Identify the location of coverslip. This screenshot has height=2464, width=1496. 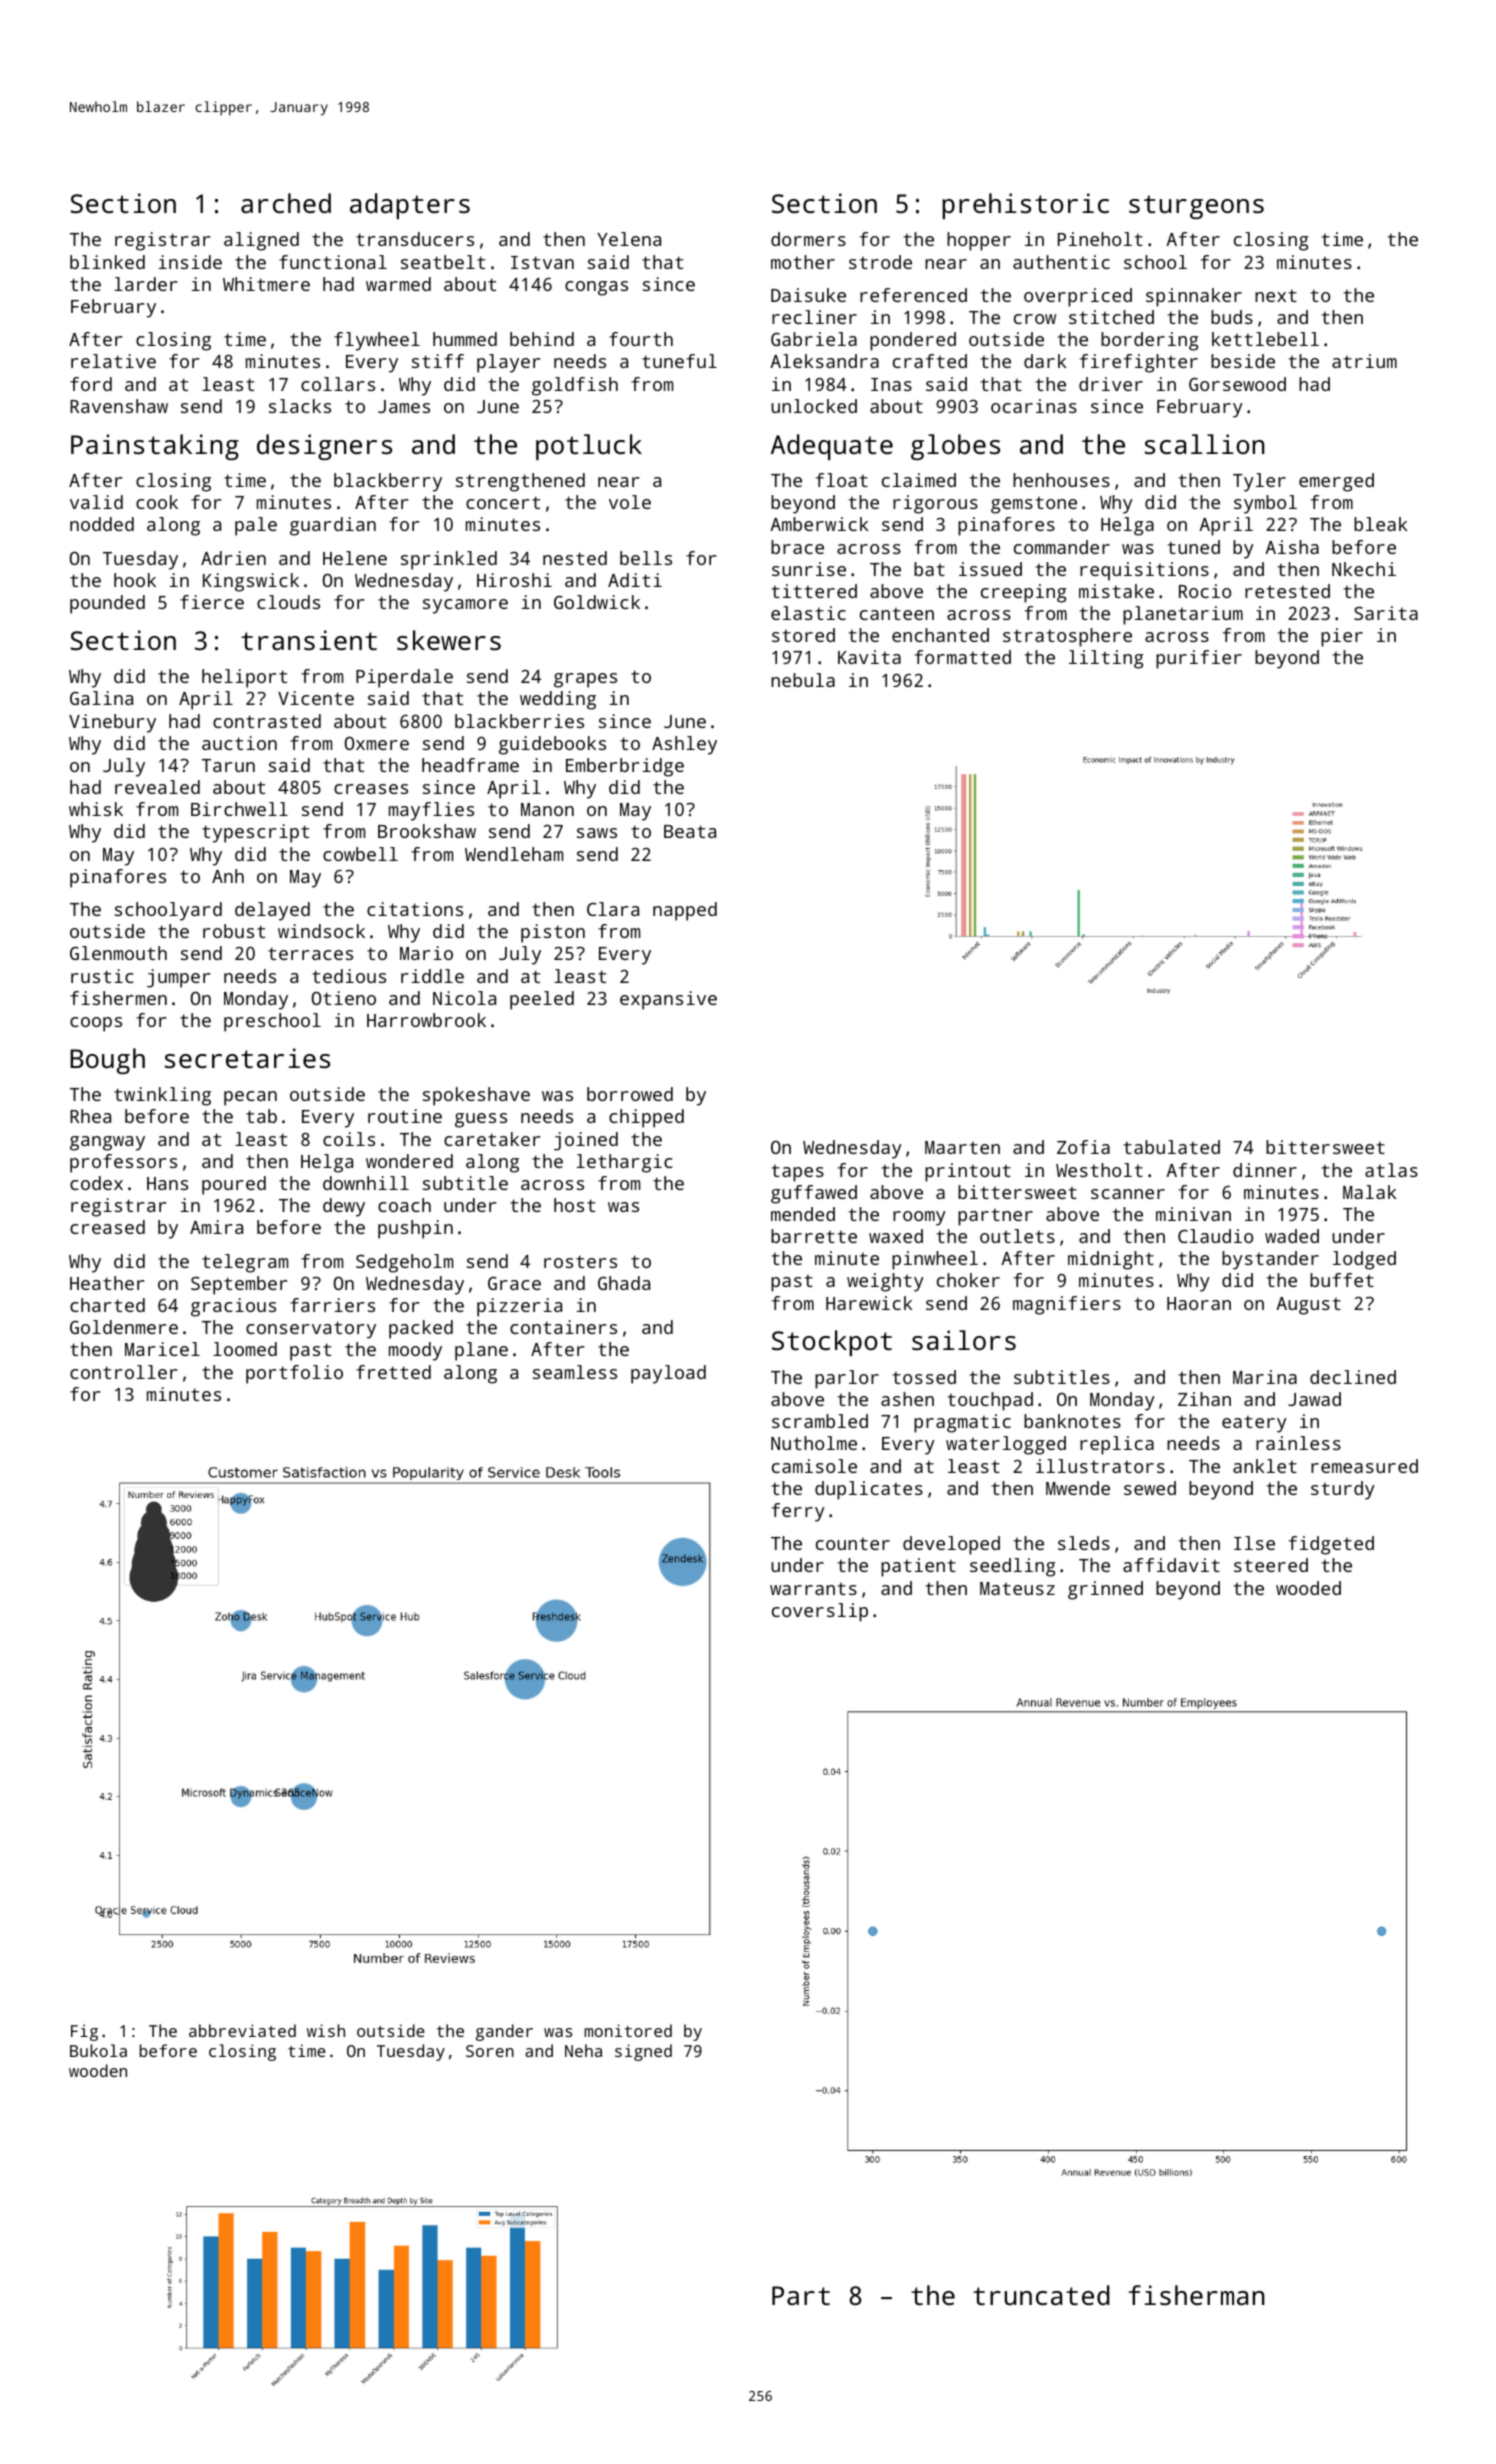
(820, 1612).
